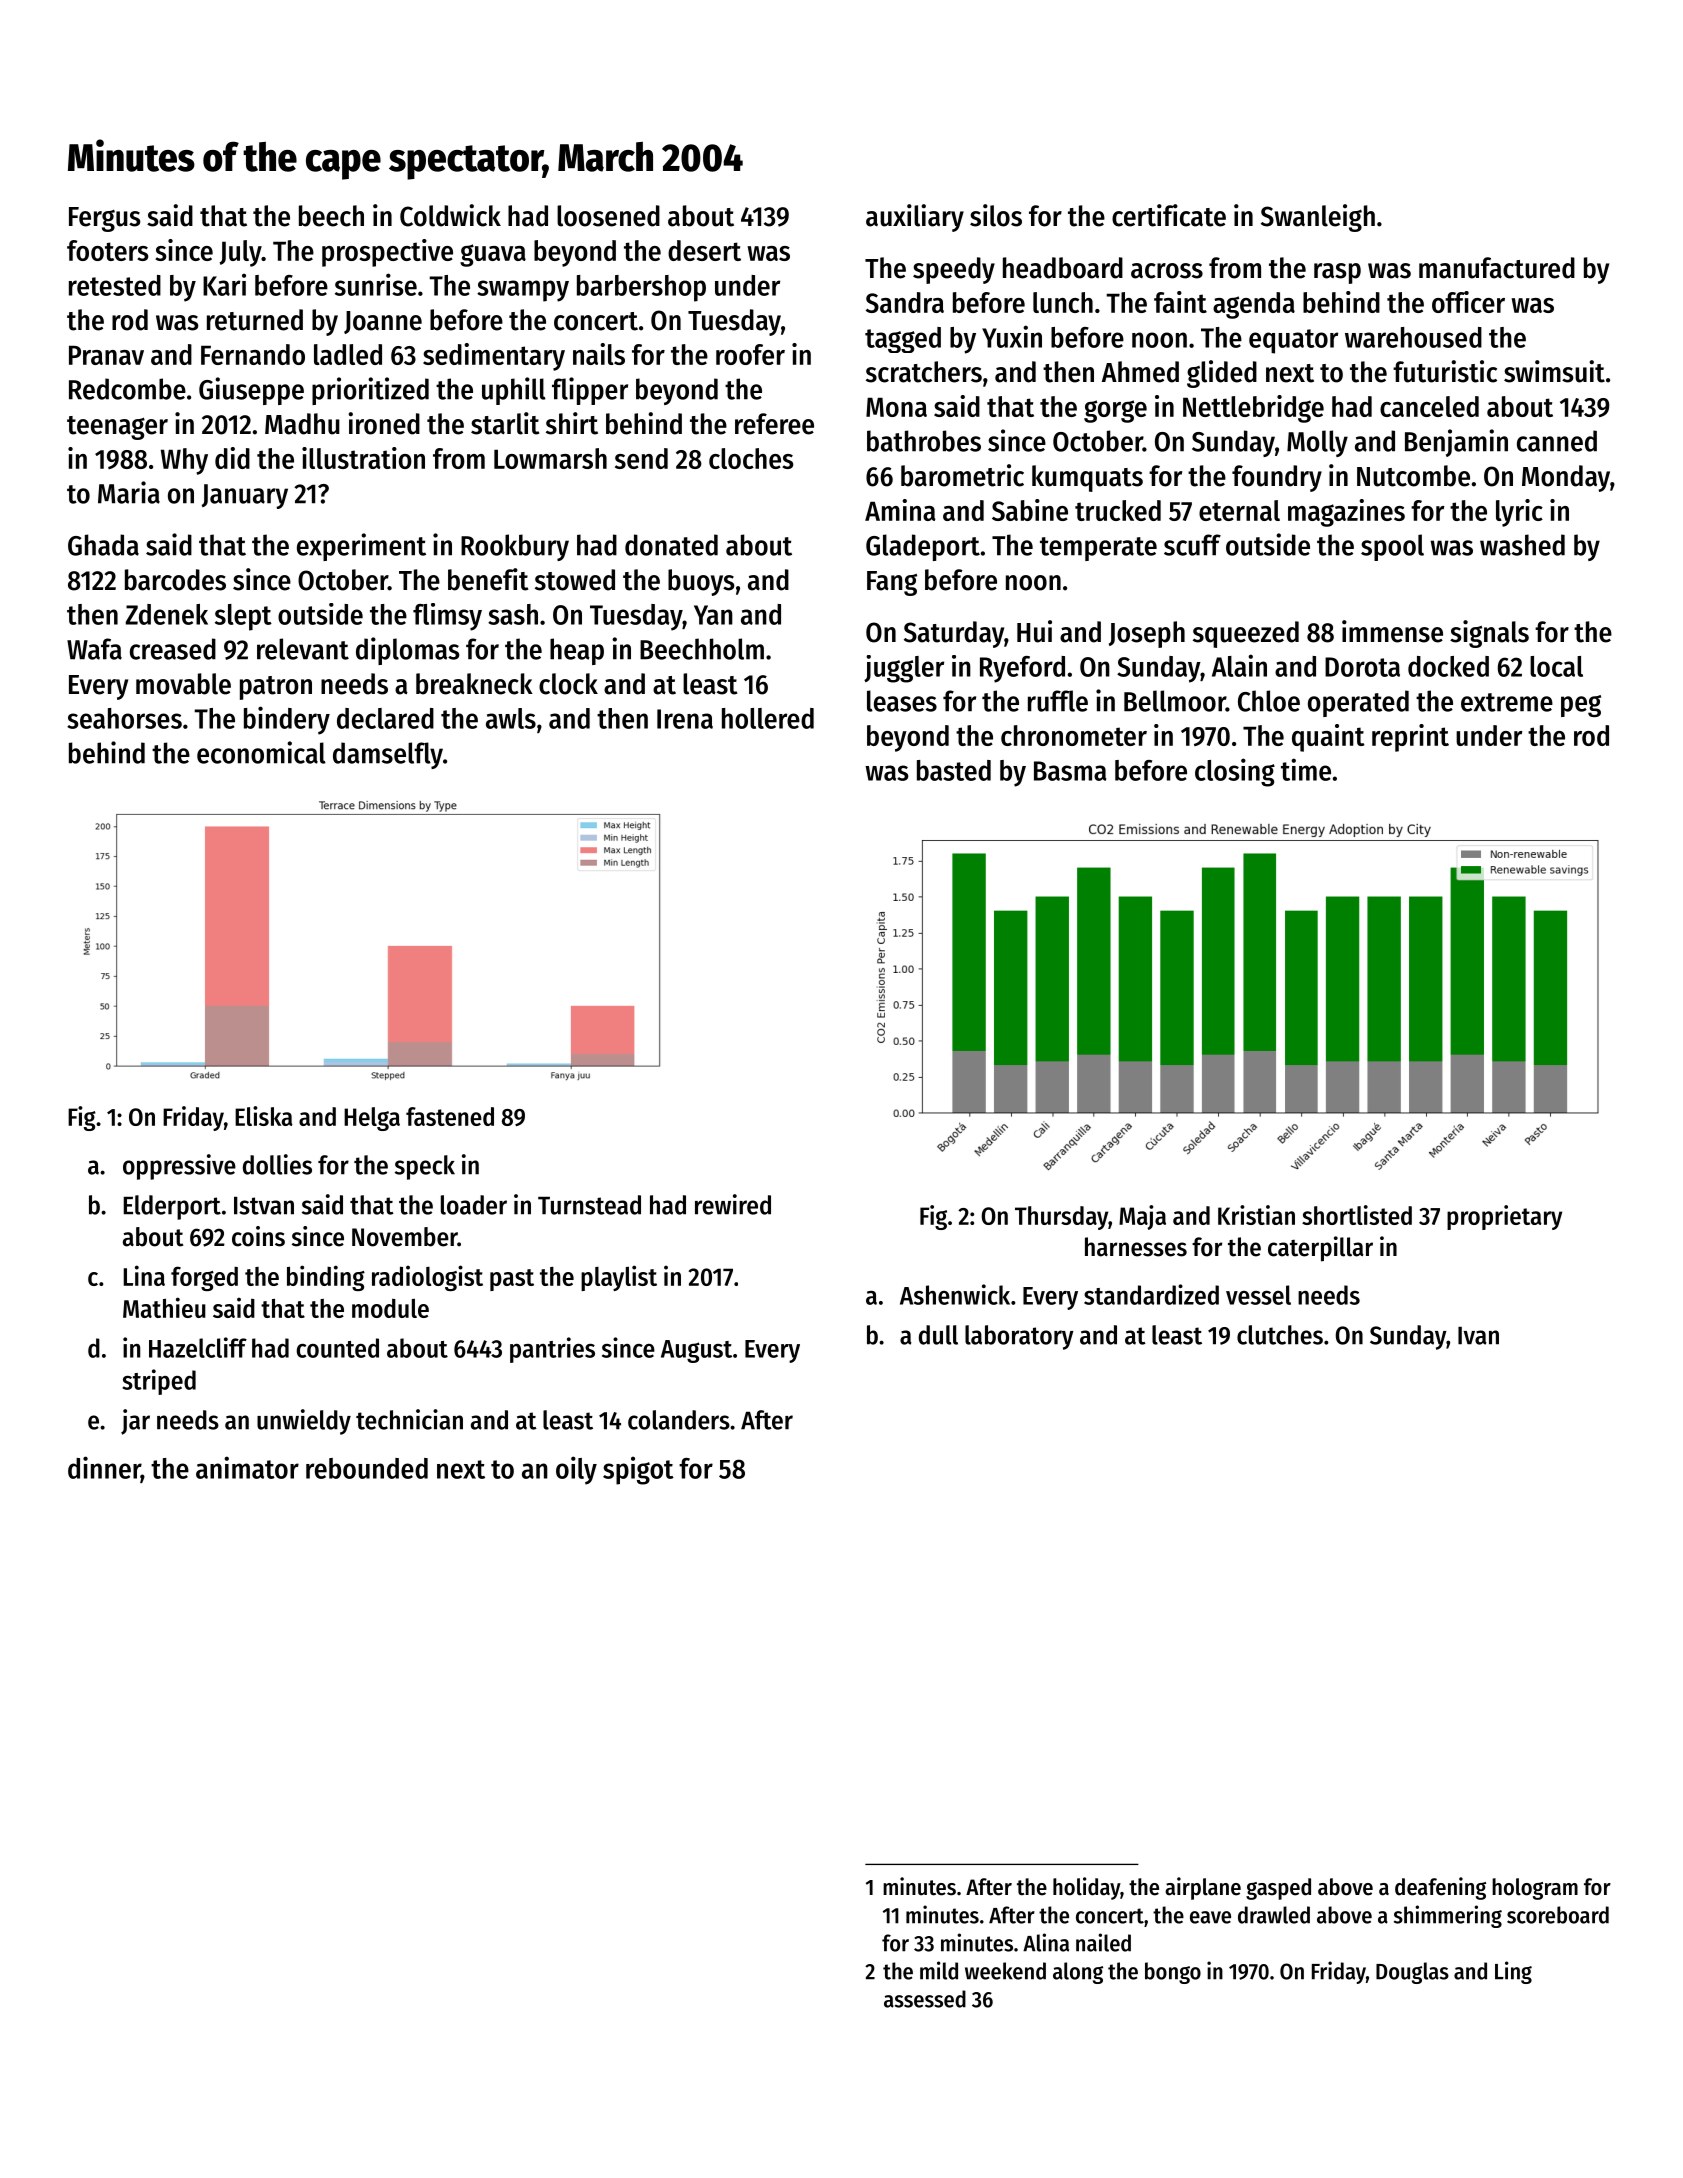 Image resolution: width=1683 pixels, height=2178 pixels. I want to click on Yuxin, so click(1012, 336).
